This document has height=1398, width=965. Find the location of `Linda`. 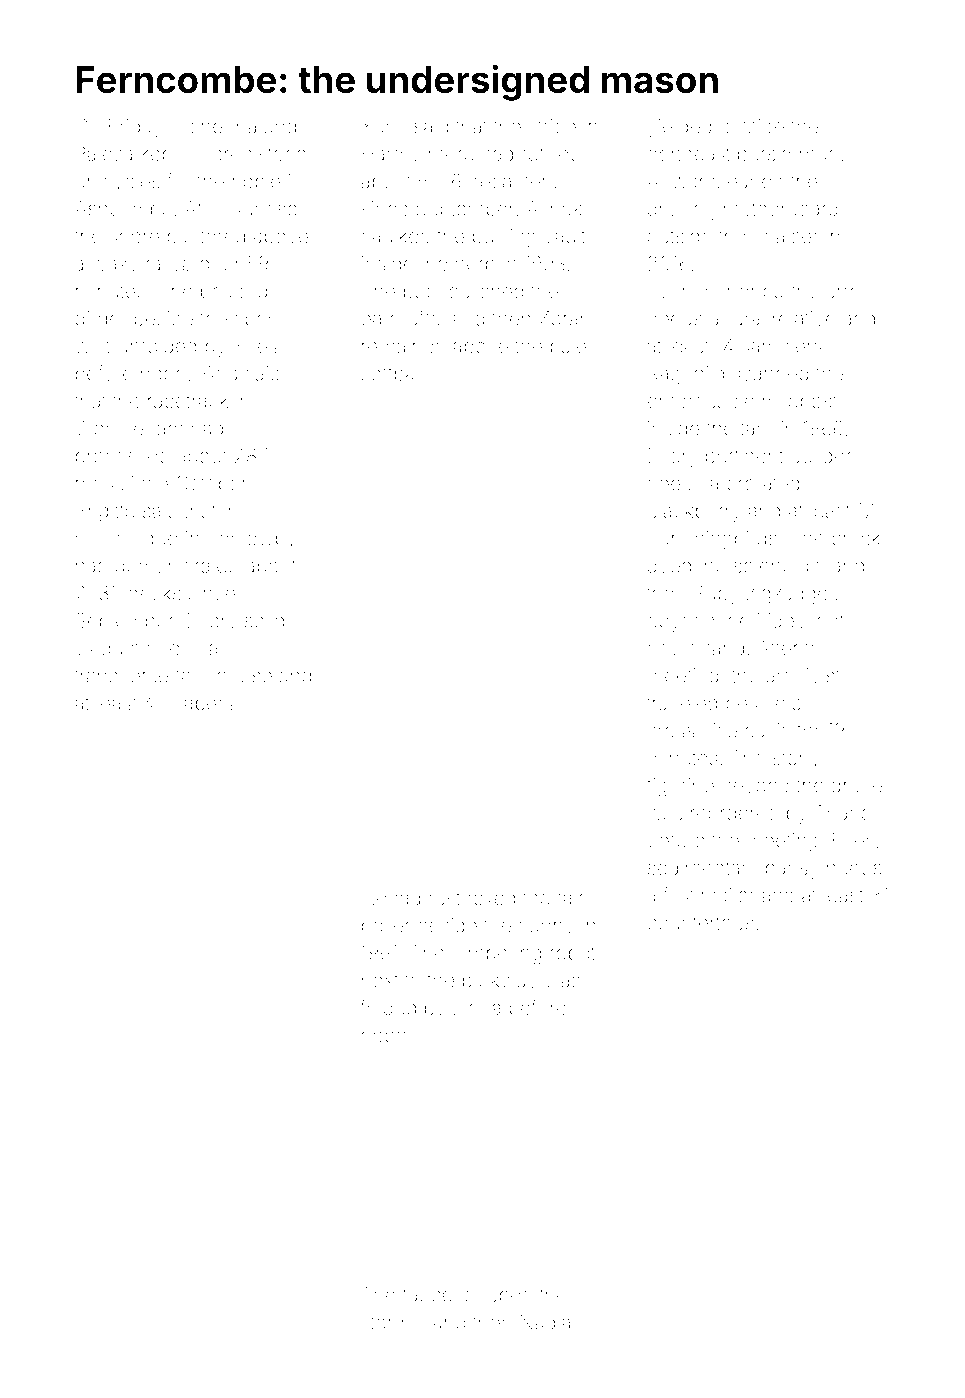

Linda is located at coordinates (477, 1007).
